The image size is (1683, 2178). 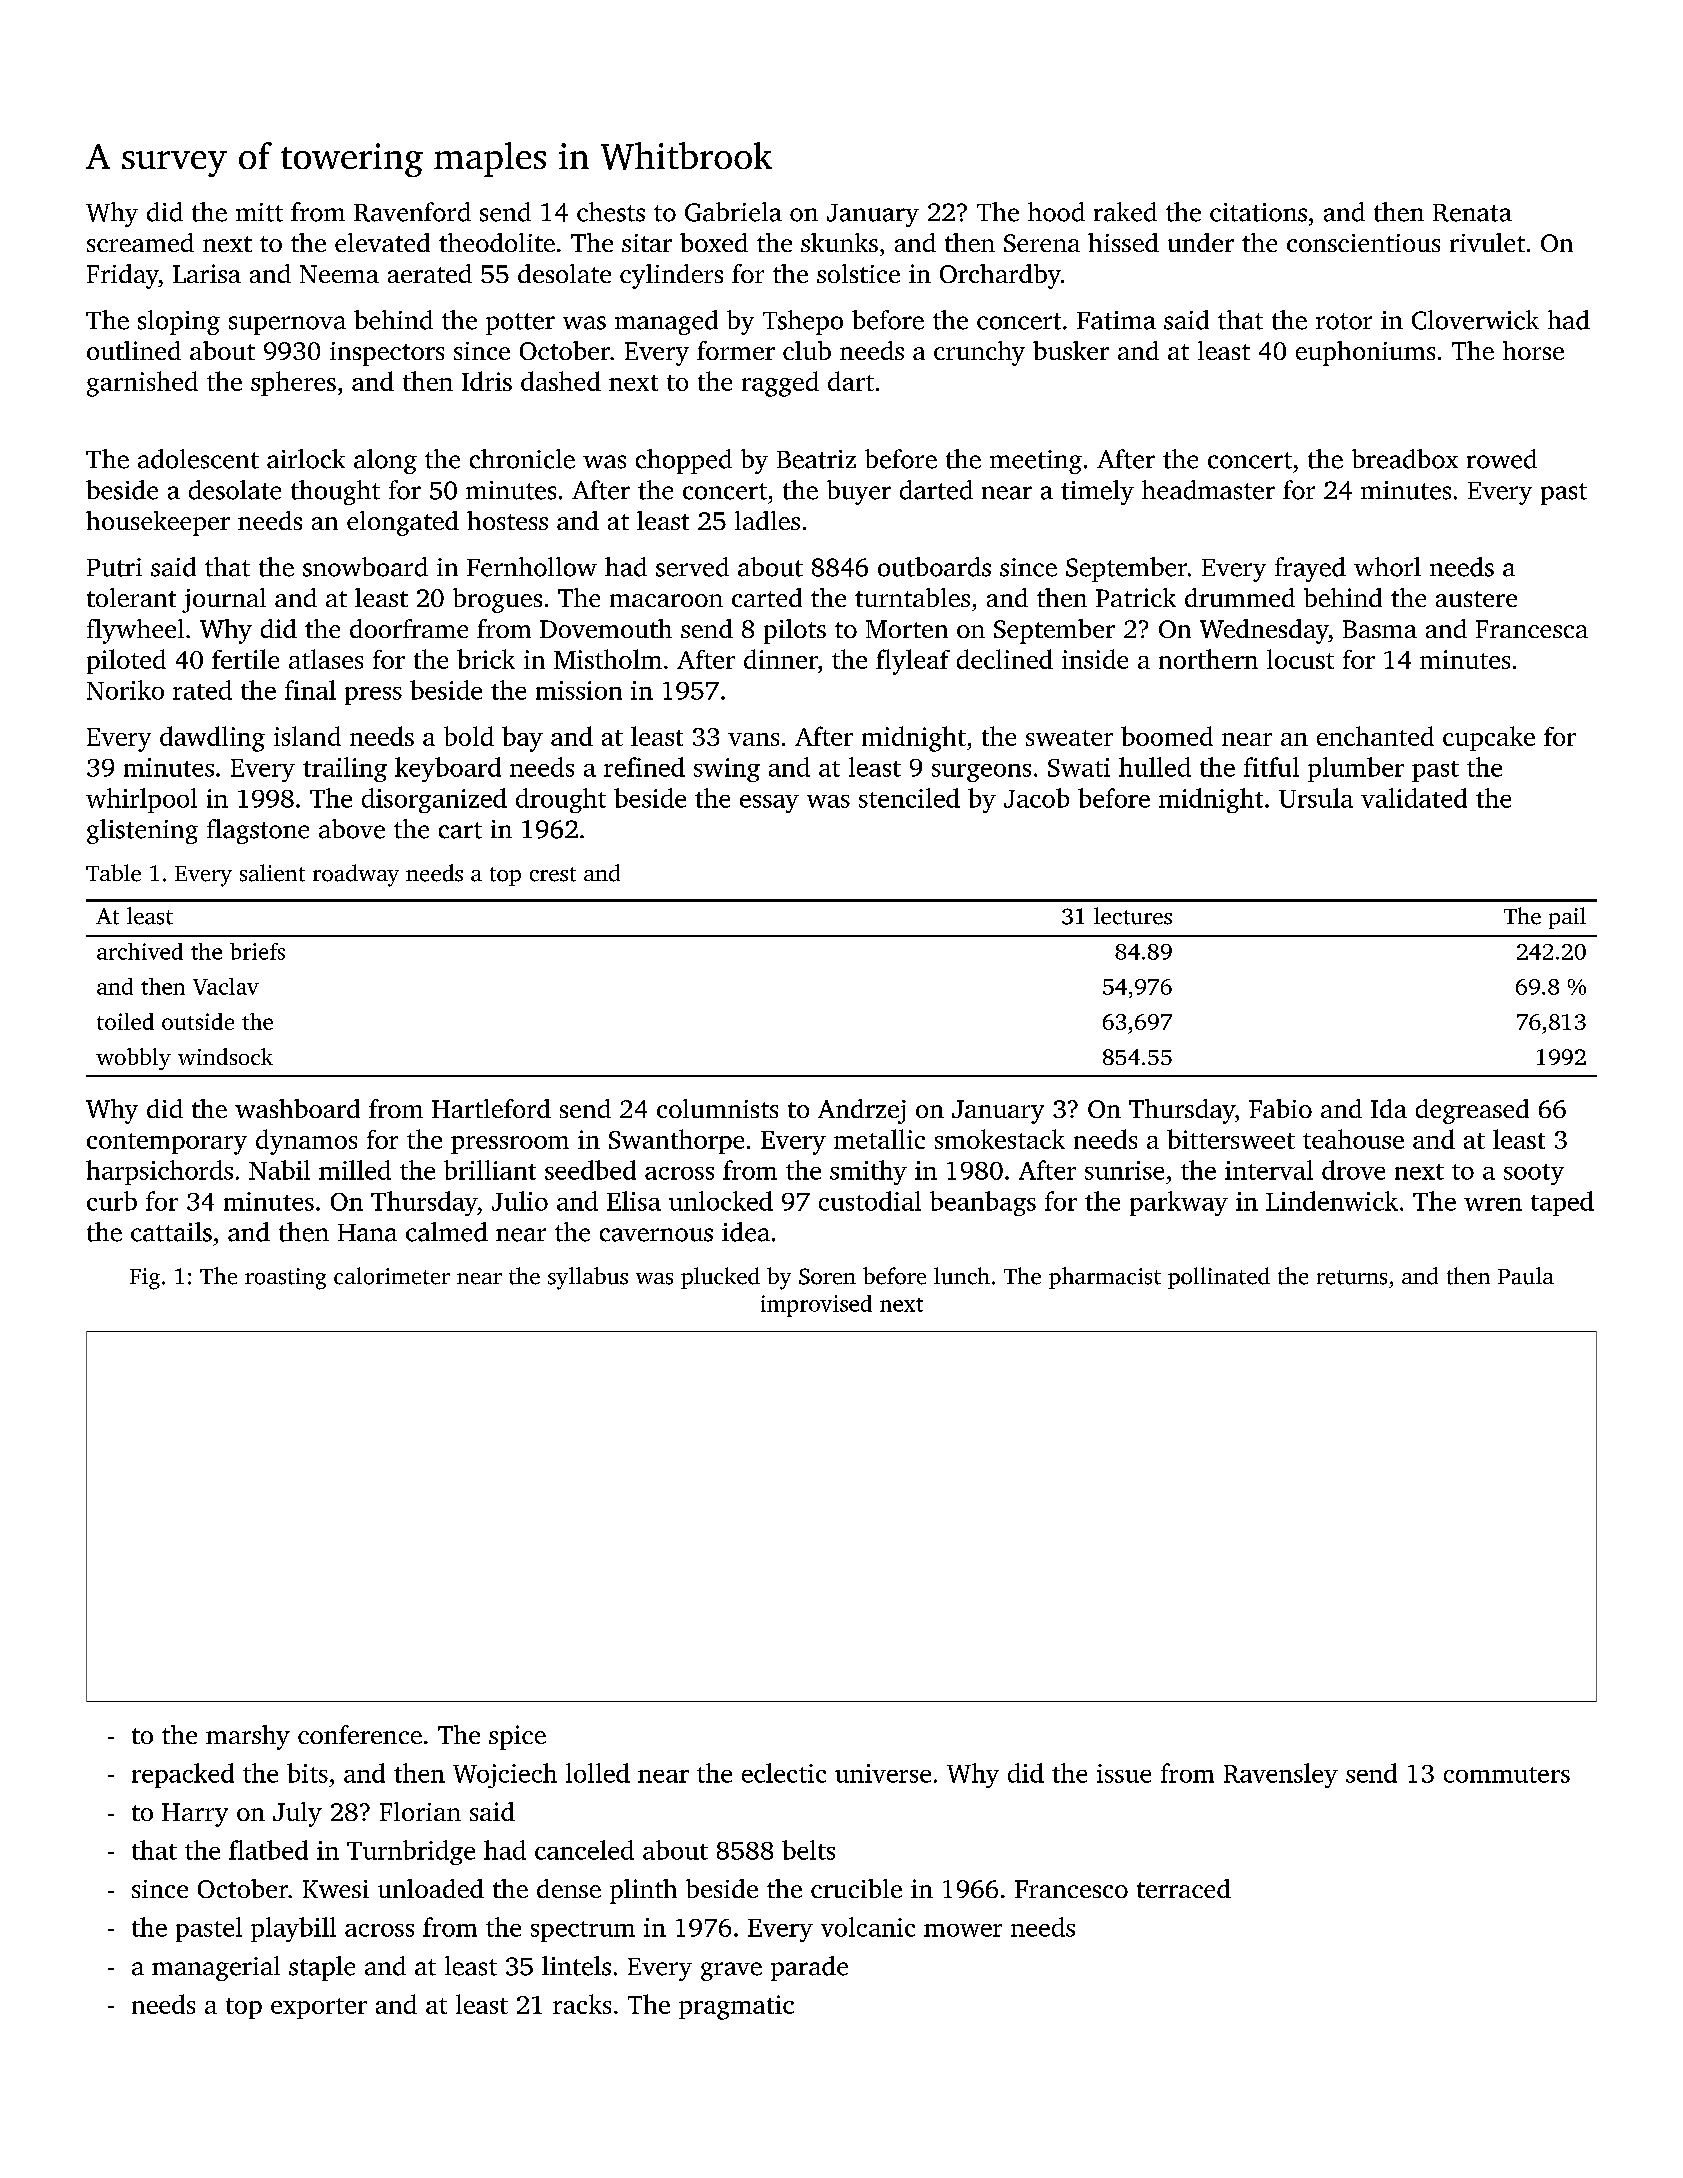 I want to click on Swati, so click(x=1079, y=767).
